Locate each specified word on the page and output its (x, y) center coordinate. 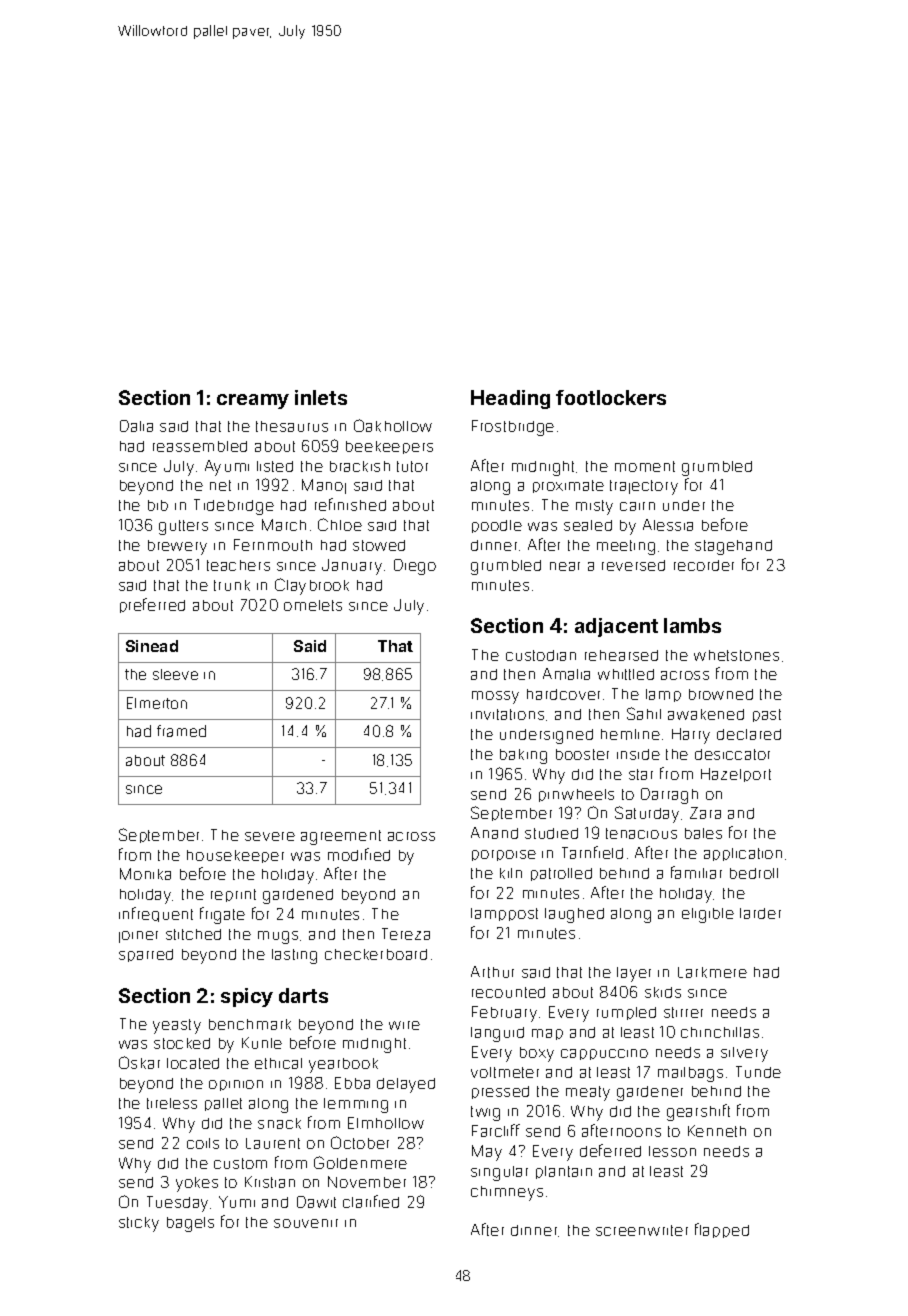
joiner (138, 937)
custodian (541, 655)
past (767, 715)
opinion (236, 1085)
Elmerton (157, 703)
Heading (510, 399)
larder (760, 913)
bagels (190, 1224)
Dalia (136, 426)
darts (303, 995)
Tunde (758, 1072)
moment (645, 466)
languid (497, 1034)
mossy (495, 697)
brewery (177, 547)
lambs (692, 625)
